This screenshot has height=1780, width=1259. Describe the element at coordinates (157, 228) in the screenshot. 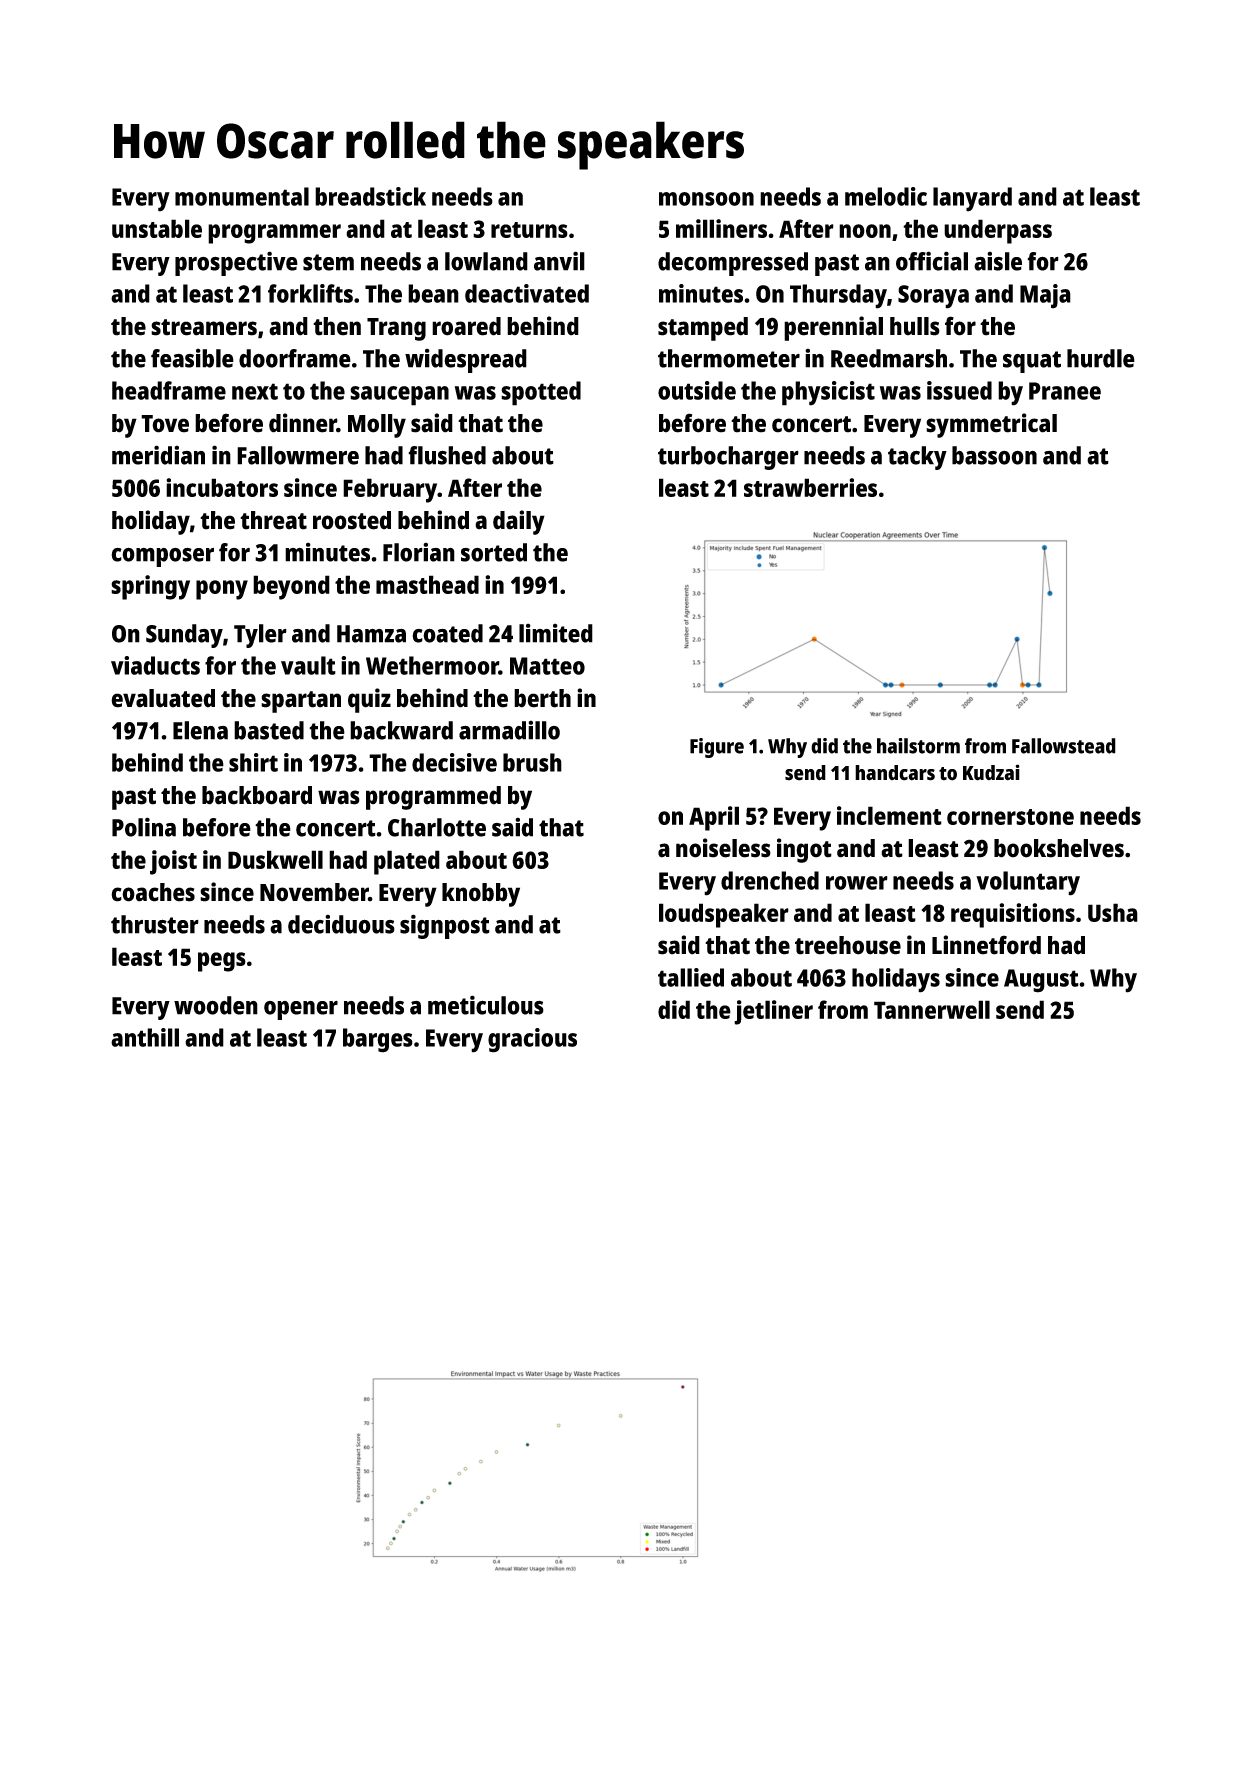

I see `unstable` at that location.
